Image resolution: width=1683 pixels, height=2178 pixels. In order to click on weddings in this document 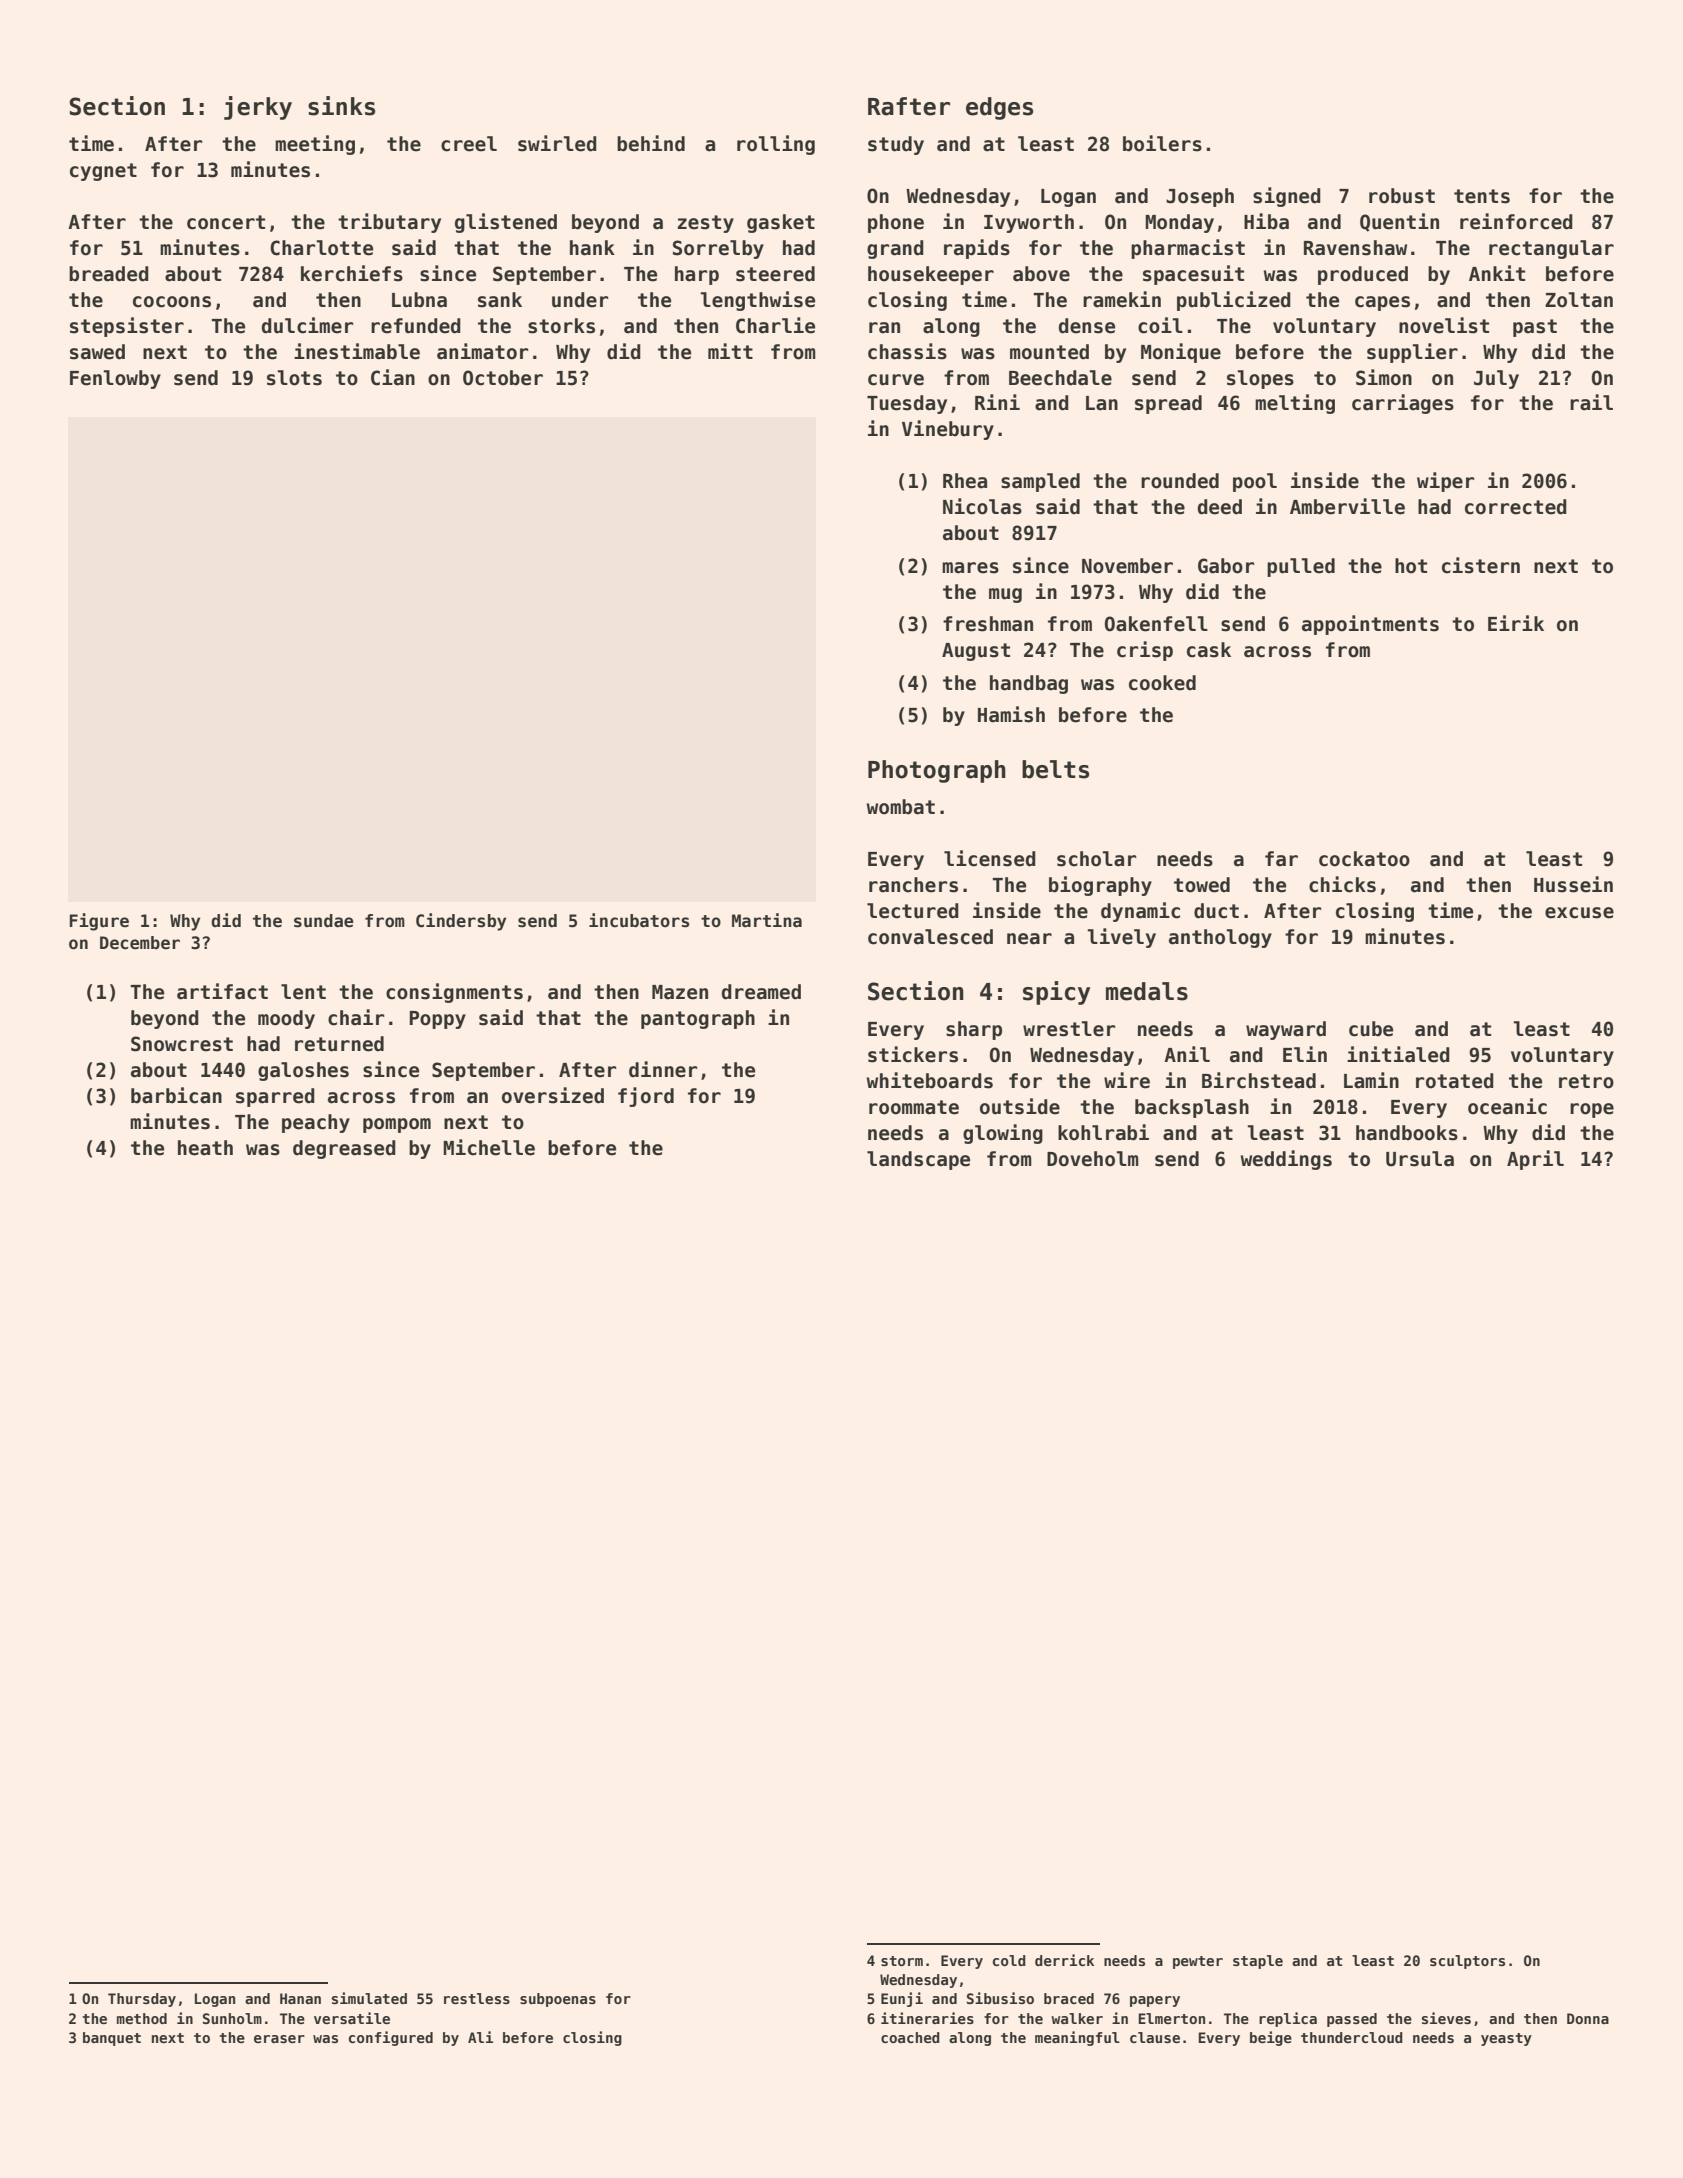, I will do `click(1286, 1160)`.
